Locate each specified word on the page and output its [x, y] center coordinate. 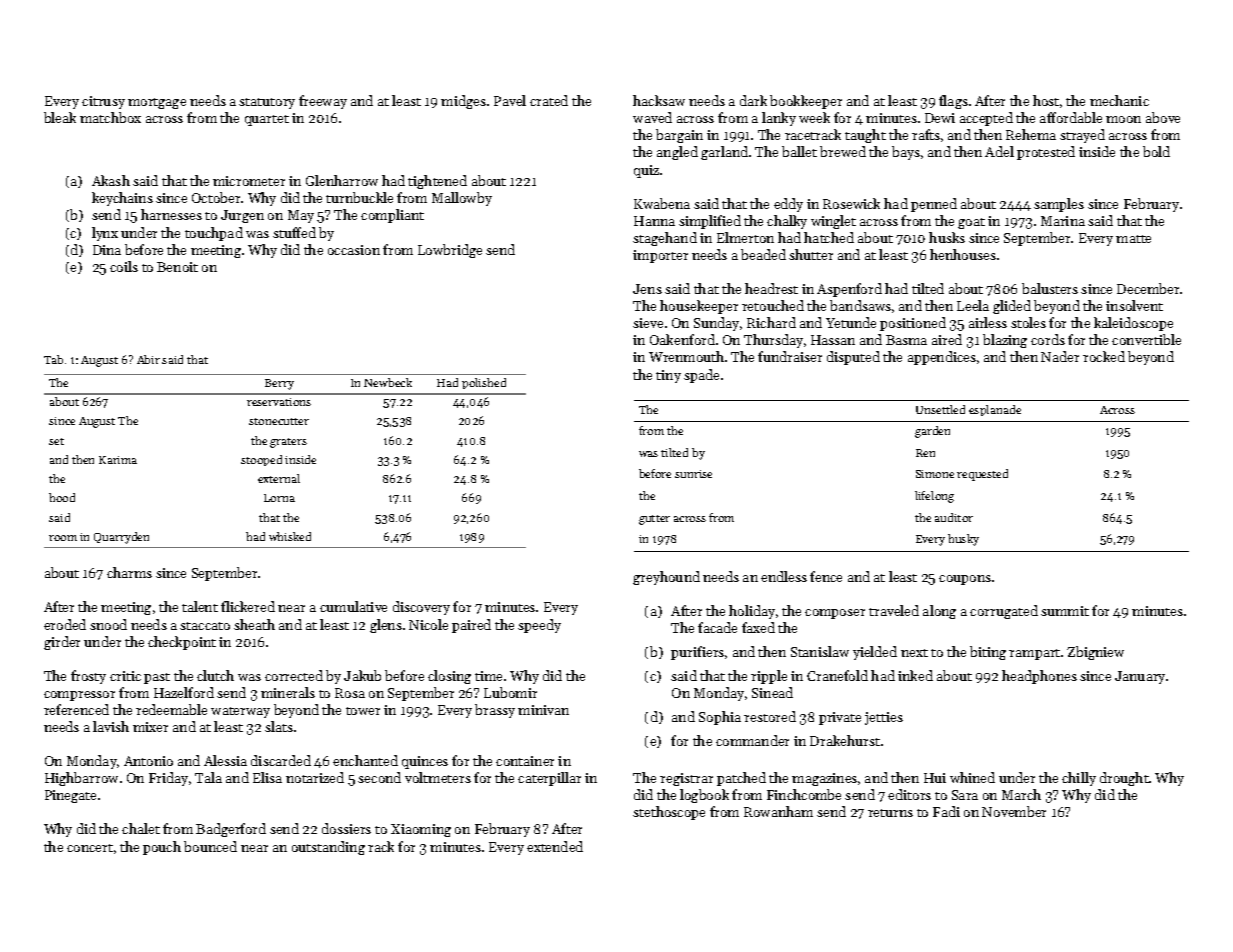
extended [555, 846]
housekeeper [699, 307]
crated [549, 100]
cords [1048, 339]
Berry [279, 384]
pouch [162, 848]
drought [1124, 779]
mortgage [157, 103]
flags [953, 102]
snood [108, 624]
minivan [543, 710]
